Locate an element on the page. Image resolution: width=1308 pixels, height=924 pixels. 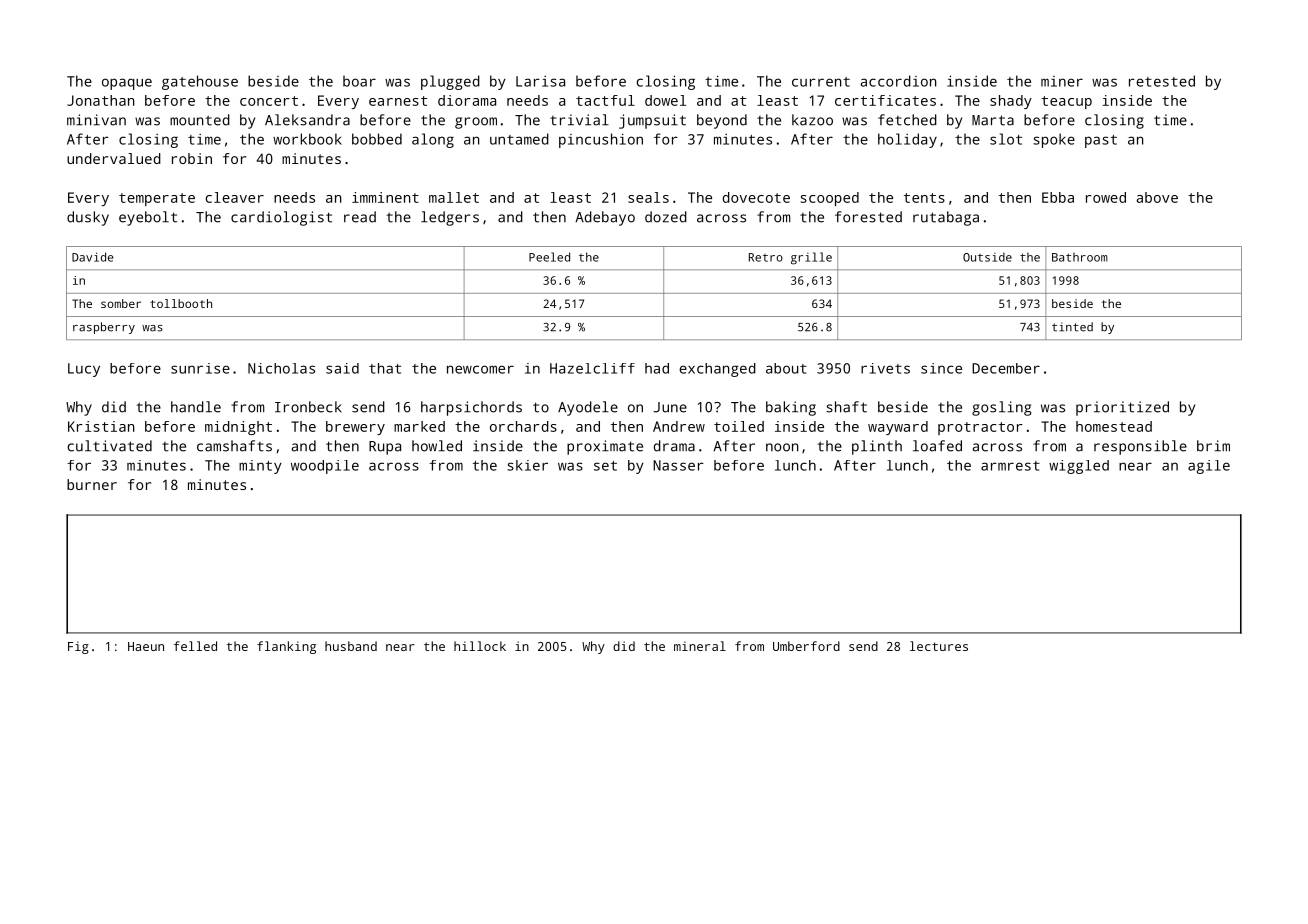
tollbooth is located at coordinates (181, 303).
